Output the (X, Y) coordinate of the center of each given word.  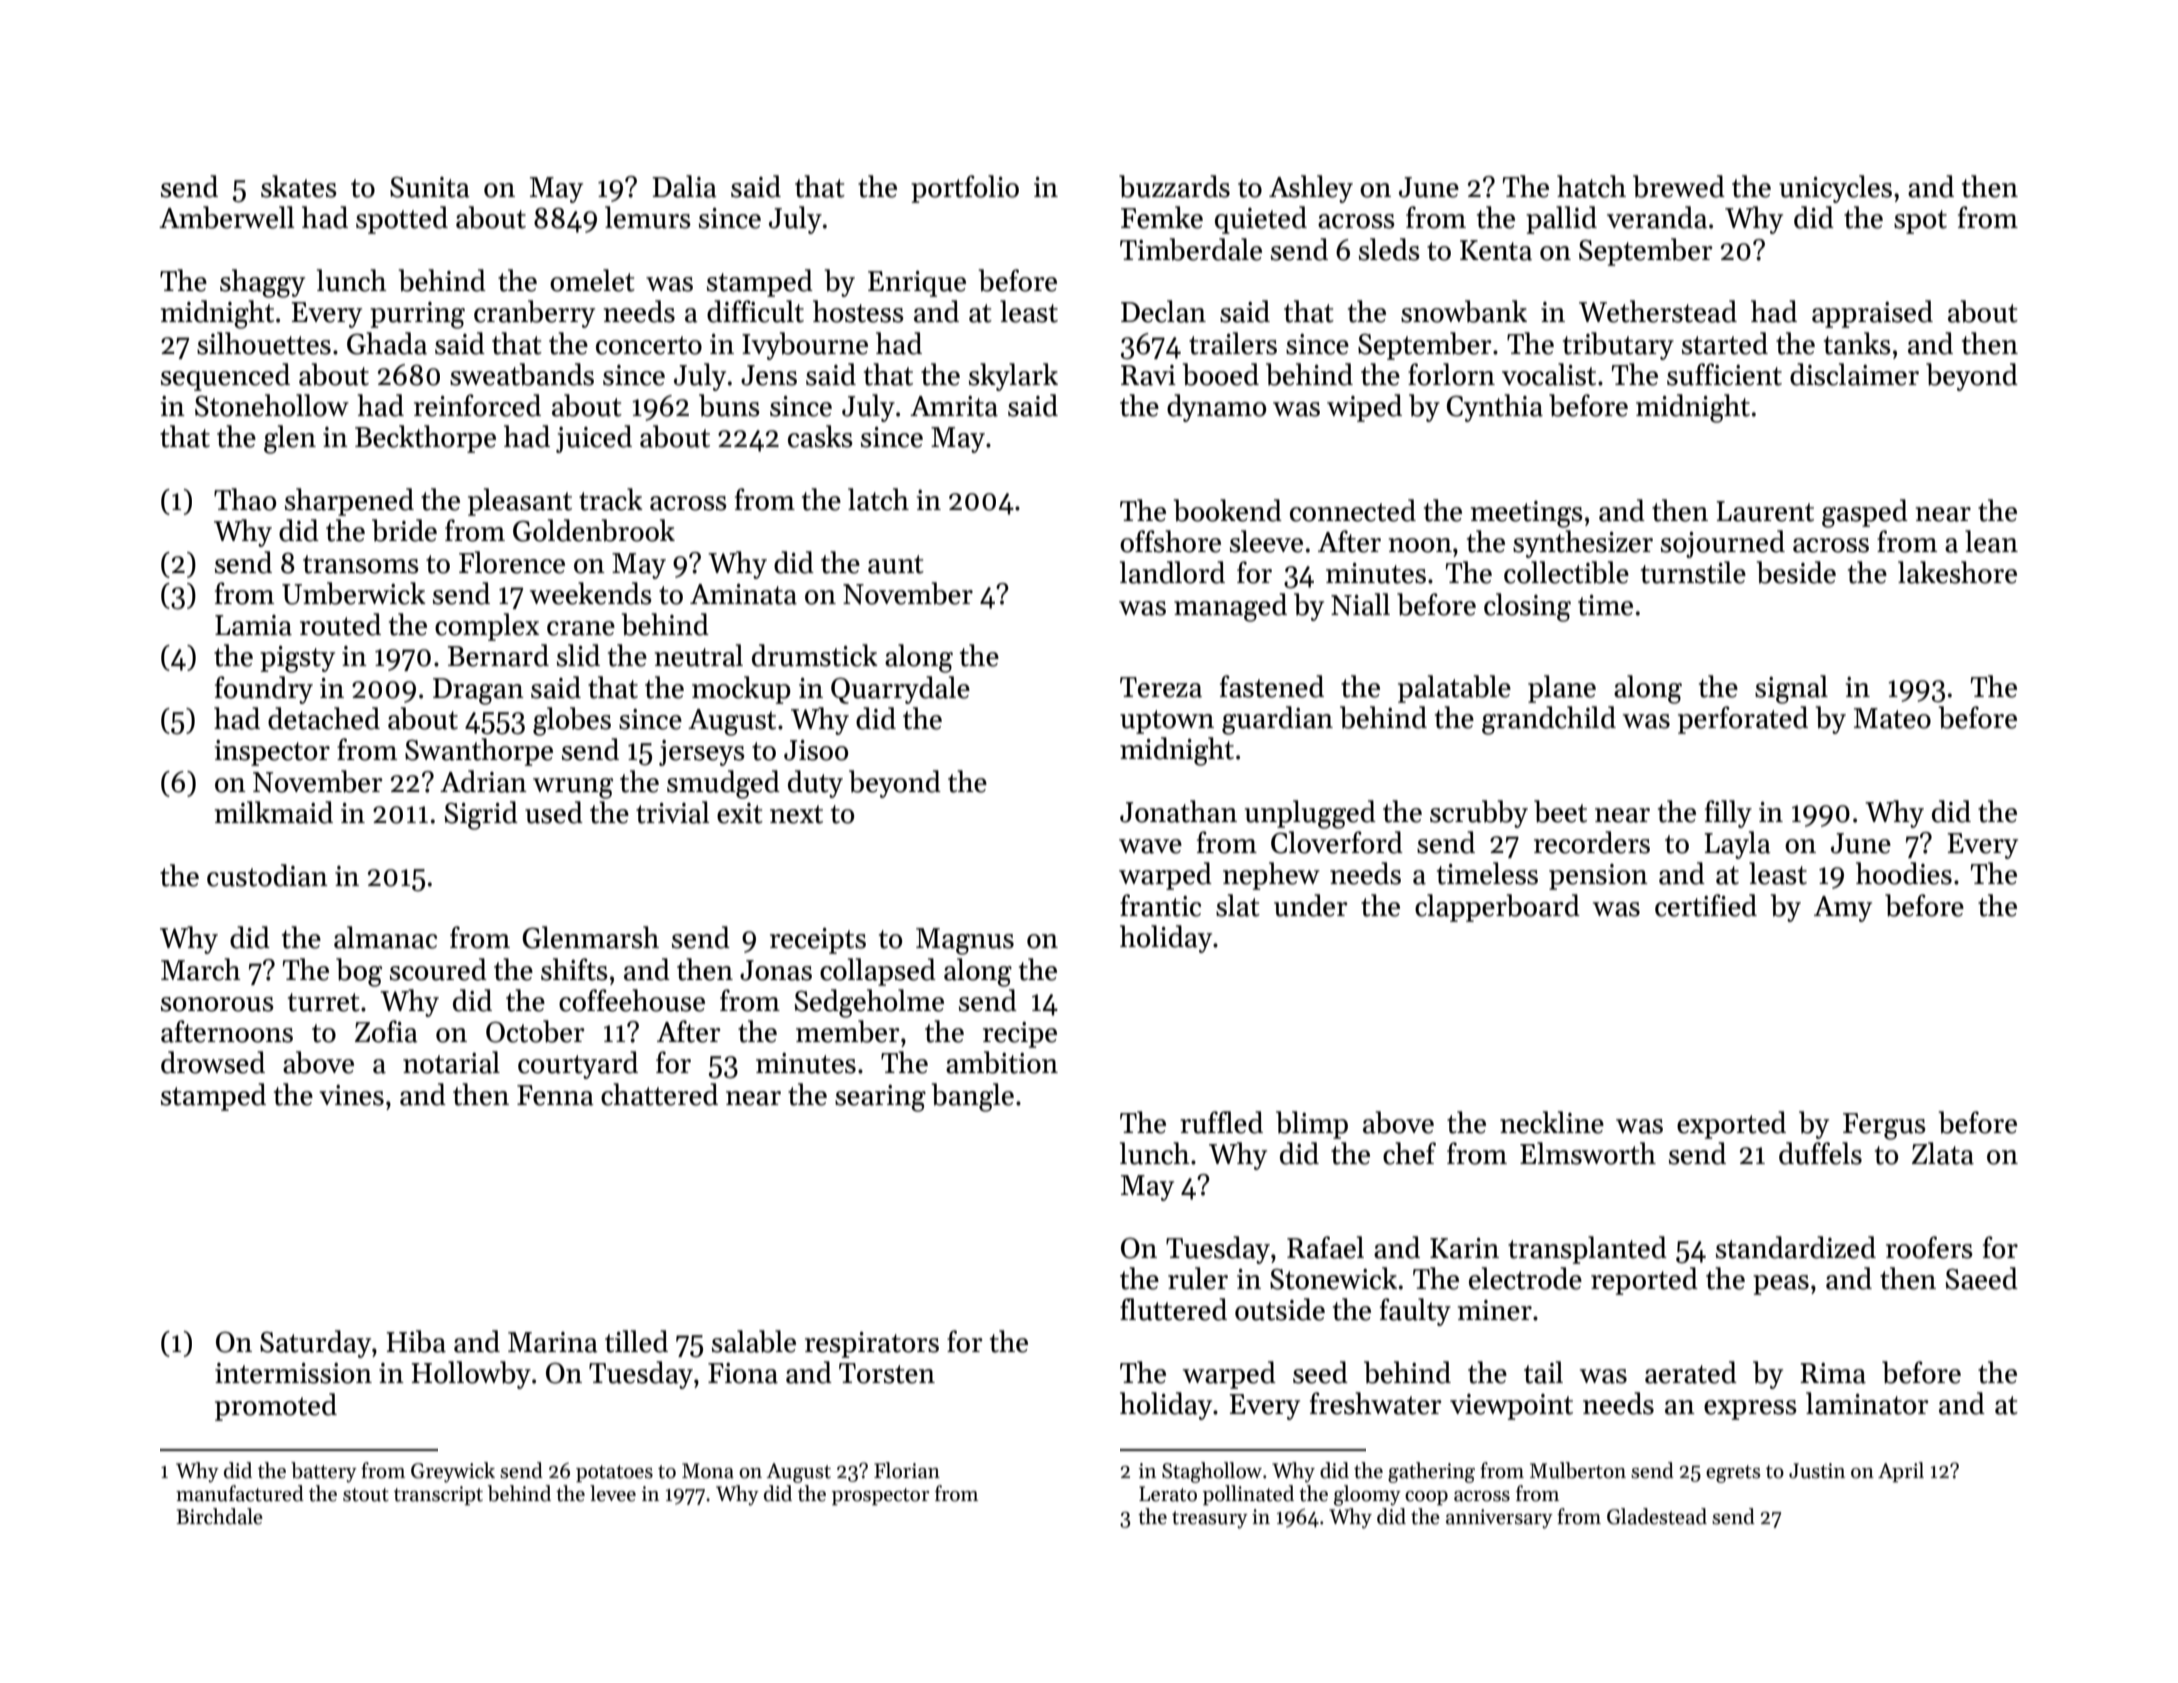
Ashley (1311, 189)
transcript (438, 1495)
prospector (880, 1496)
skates (299, 186)
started (1725, 343)
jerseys (702, 753)
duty (815, 784)
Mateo (1892, 718)
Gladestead (1657, 1516)
